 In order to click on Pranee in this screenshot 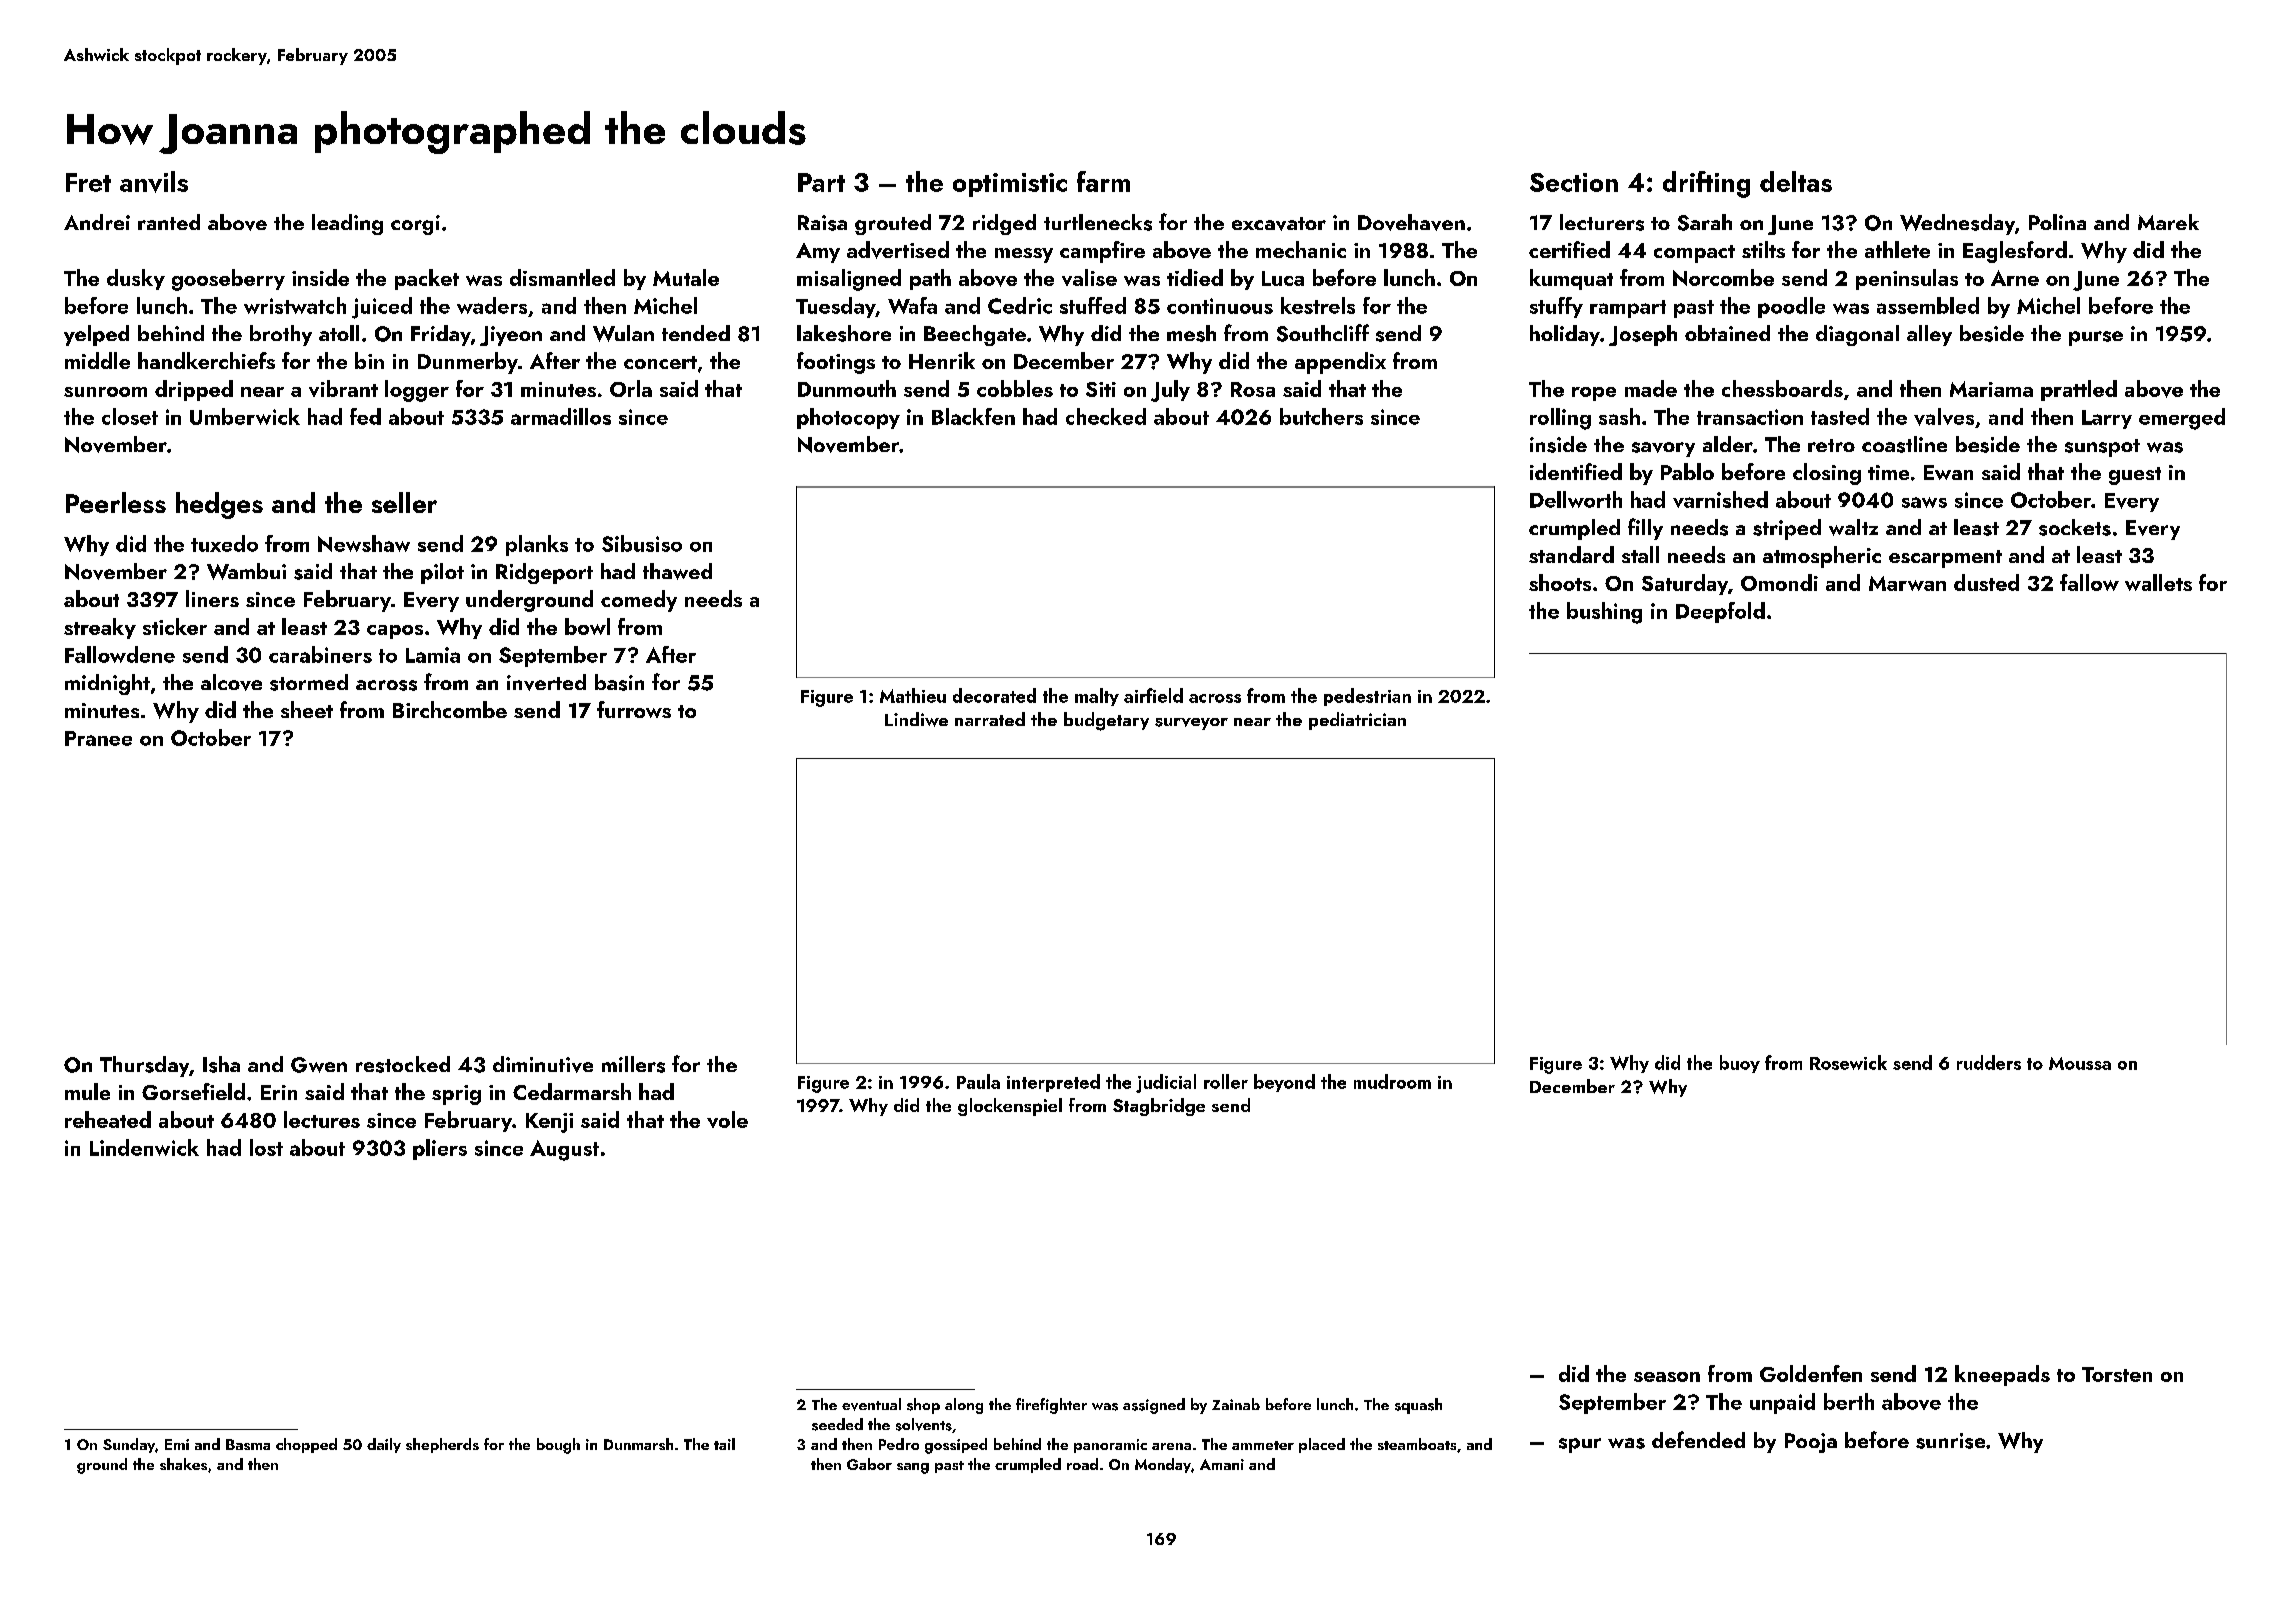, I will do `click(98, 738)`.
